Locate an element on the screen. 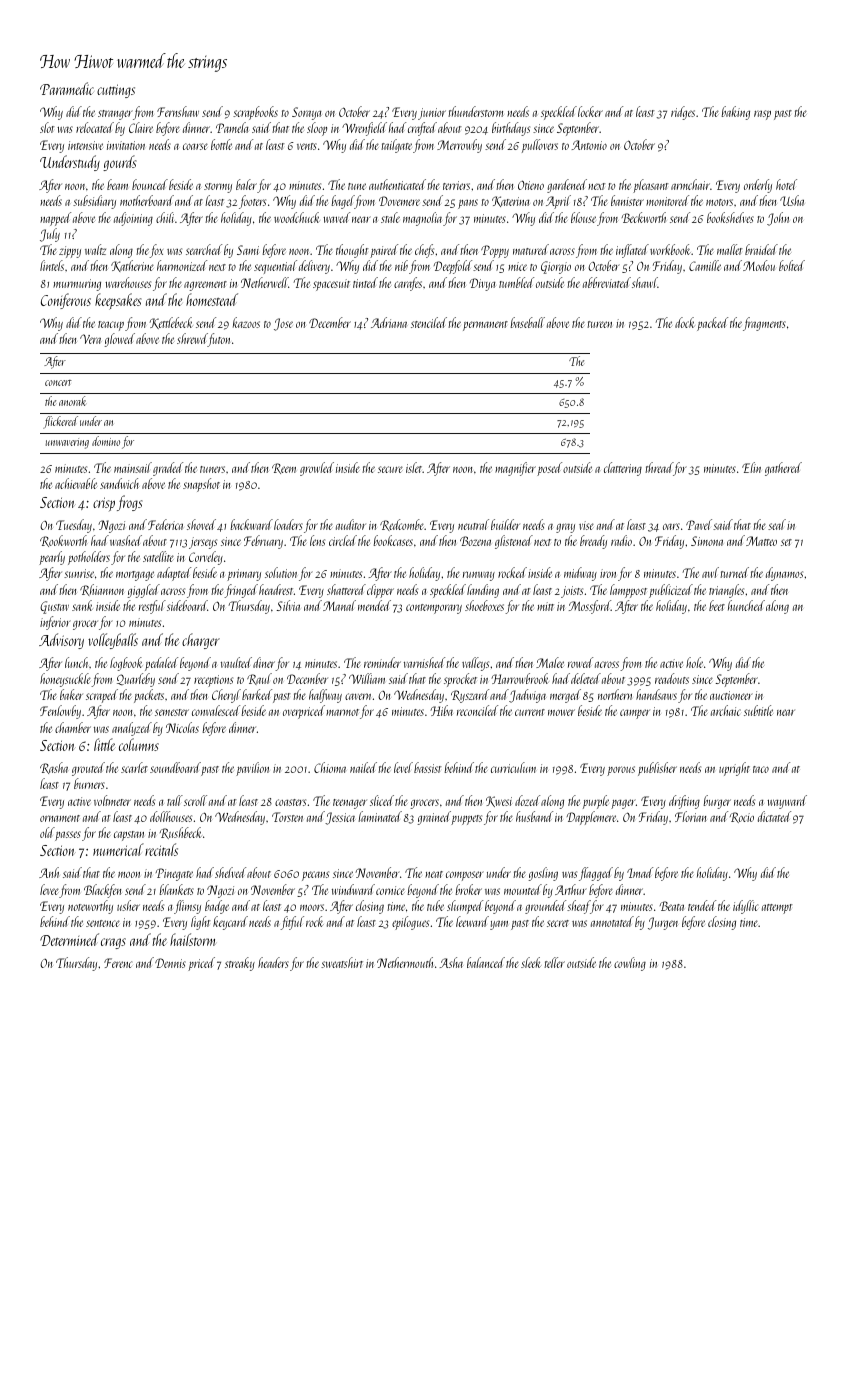 The width and height of the screenshot is (849, 1400). bolted is located at coordinates (792, 265).
